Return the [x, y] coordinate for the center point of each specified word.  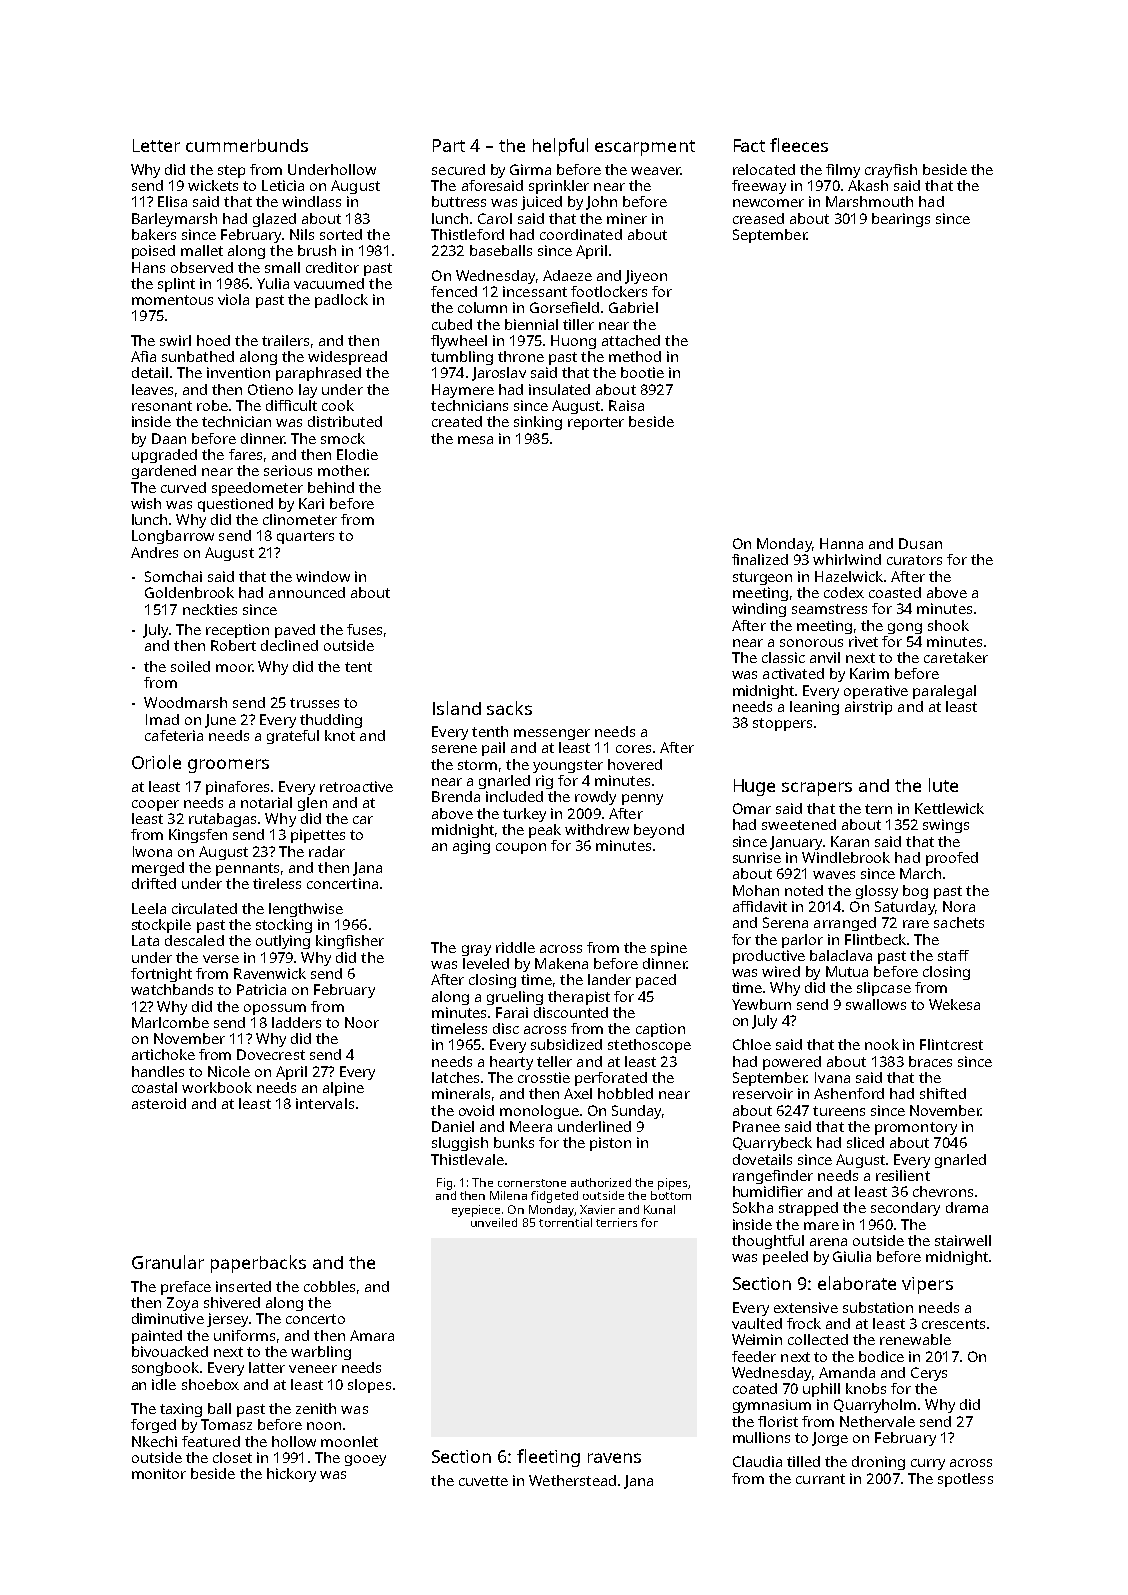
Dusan [920, 543]
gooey [365, 1460]
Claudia [757, 1461]
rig [544, 782]
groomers [228, 766]
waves [834, 875]
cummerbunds [247, 145]
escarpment [645, 148]
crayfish [891, 171]
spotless [965, 1480]
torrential [565, 1222]
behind [331, 487]
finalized [760, 559]
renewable [915, 1339]
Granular [168, 1262]
